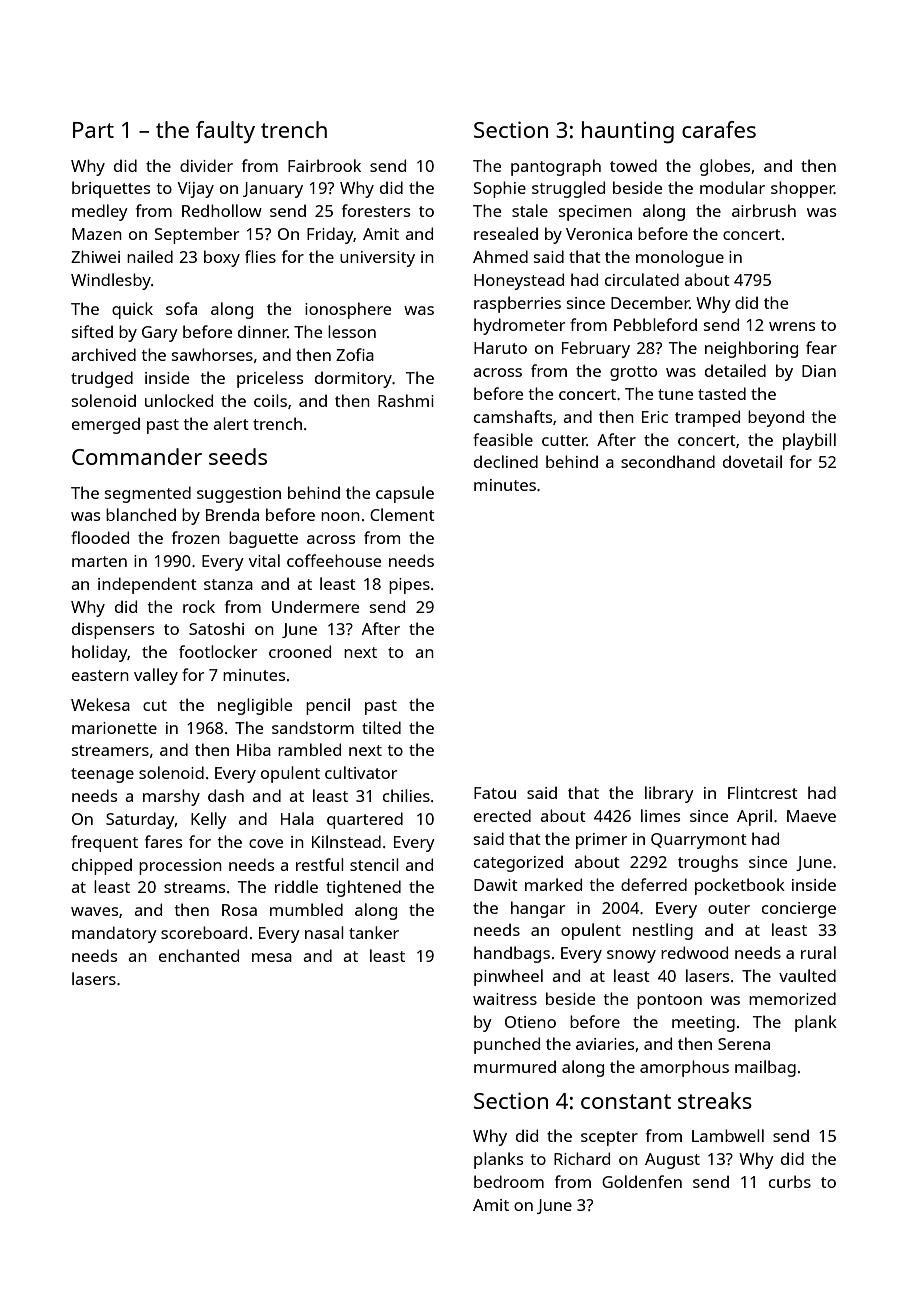 The image size is (908, 1316). Describe the element at coordinates (628, 132) in the image. I see `haunting` at that location.
